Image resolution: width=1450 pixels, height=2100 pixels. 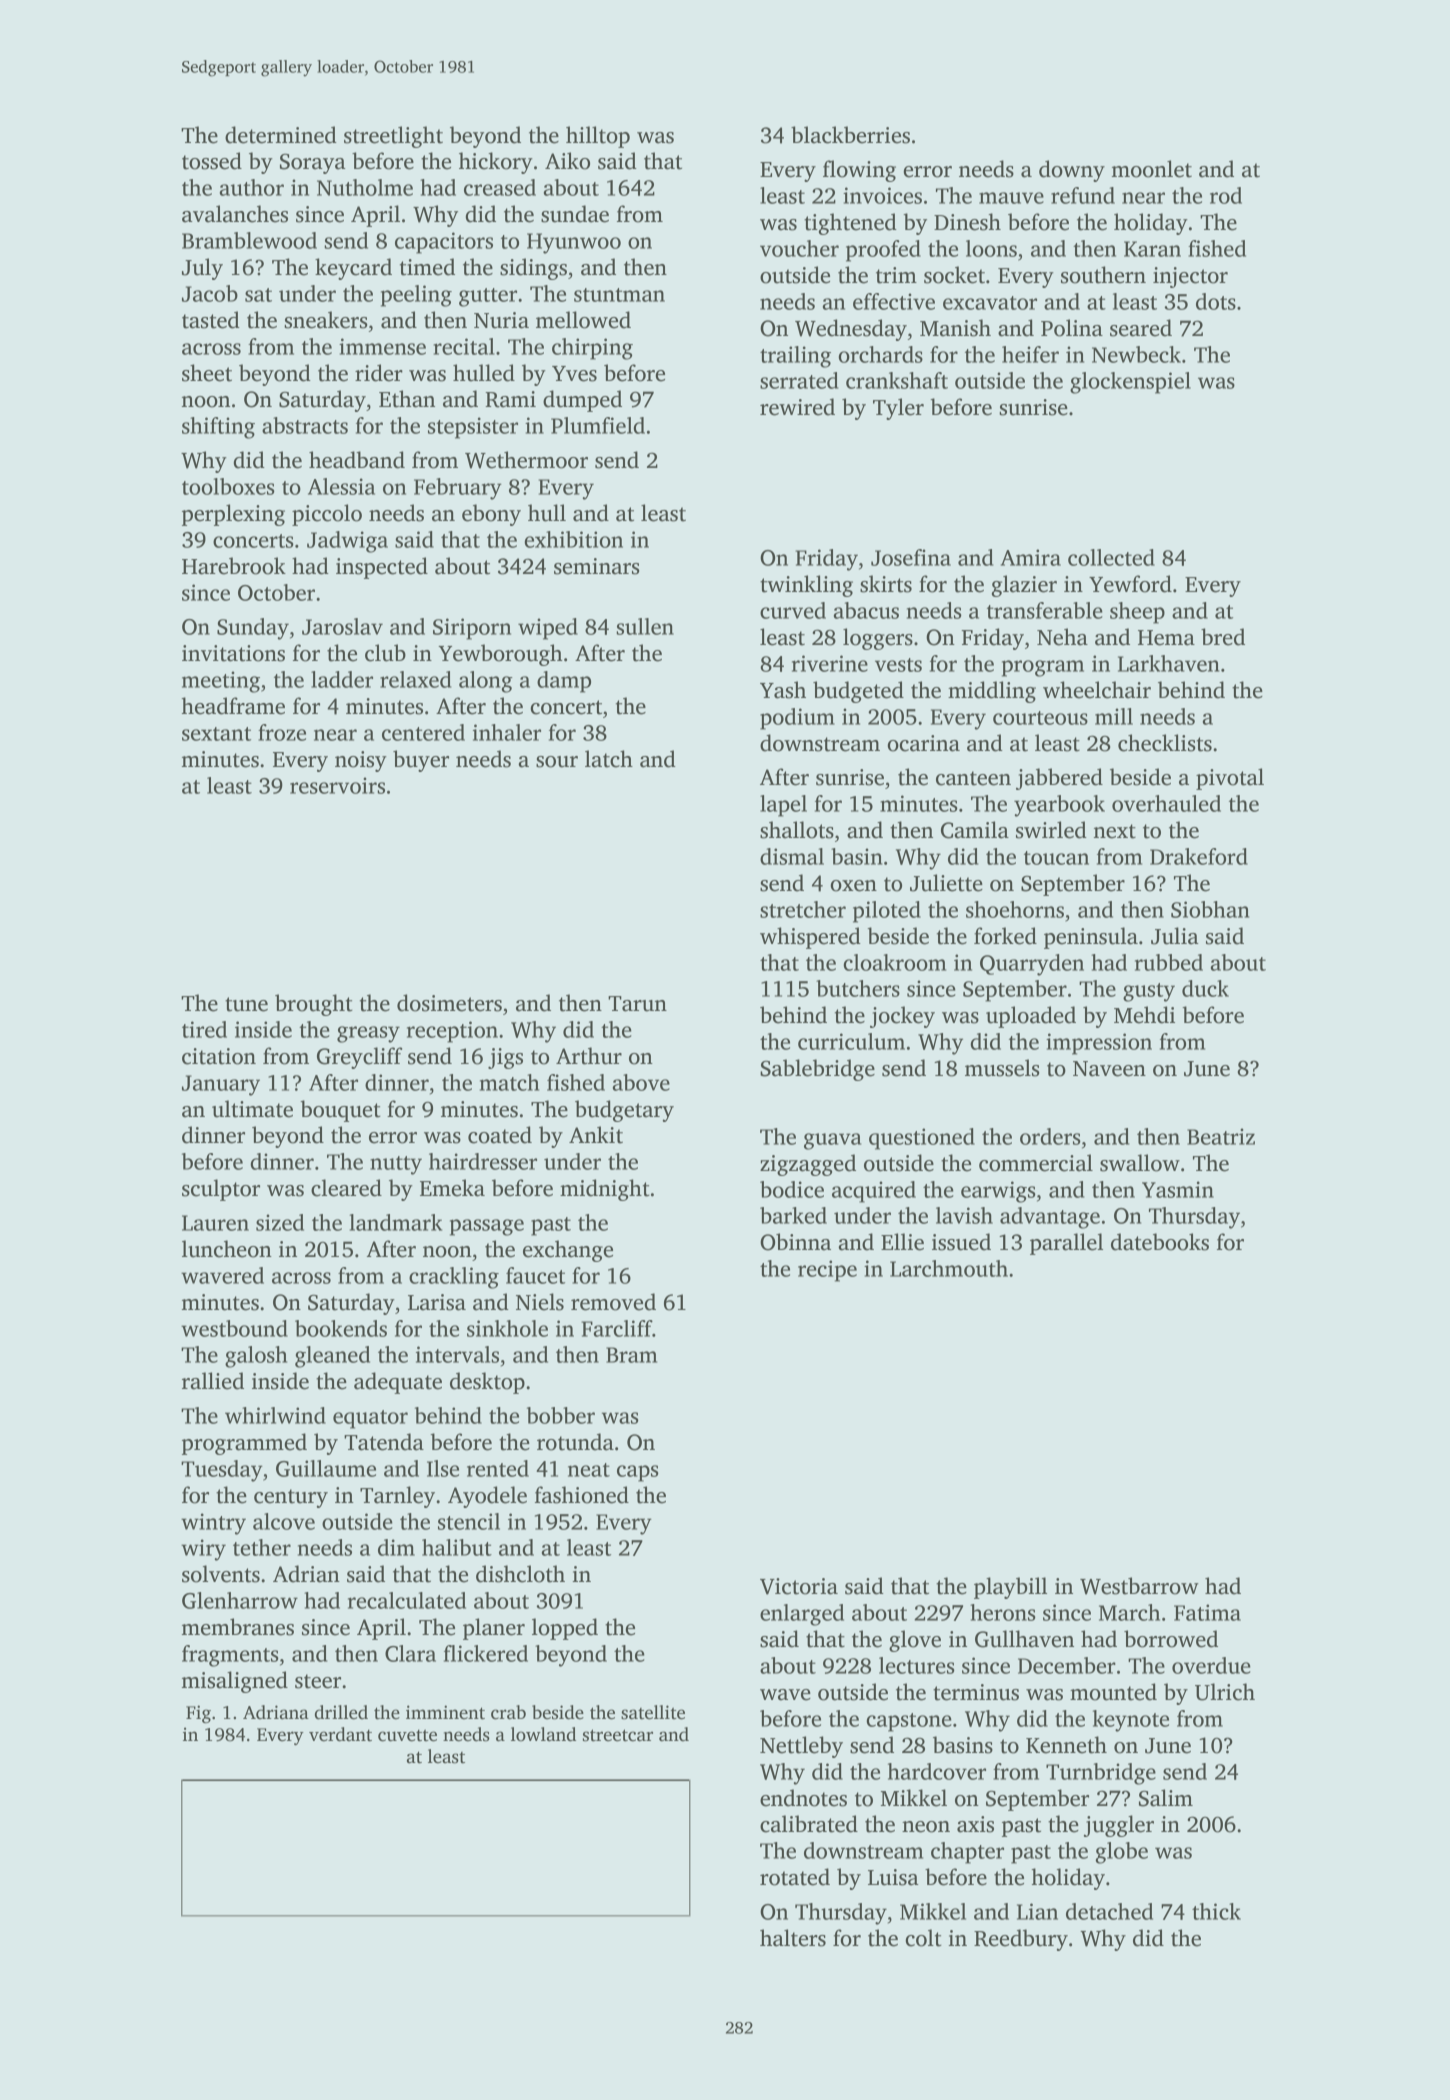 What do you see at coordinates (797, 407) in the screenshot?
I see `rewired` at bounding box center [797, 407].
